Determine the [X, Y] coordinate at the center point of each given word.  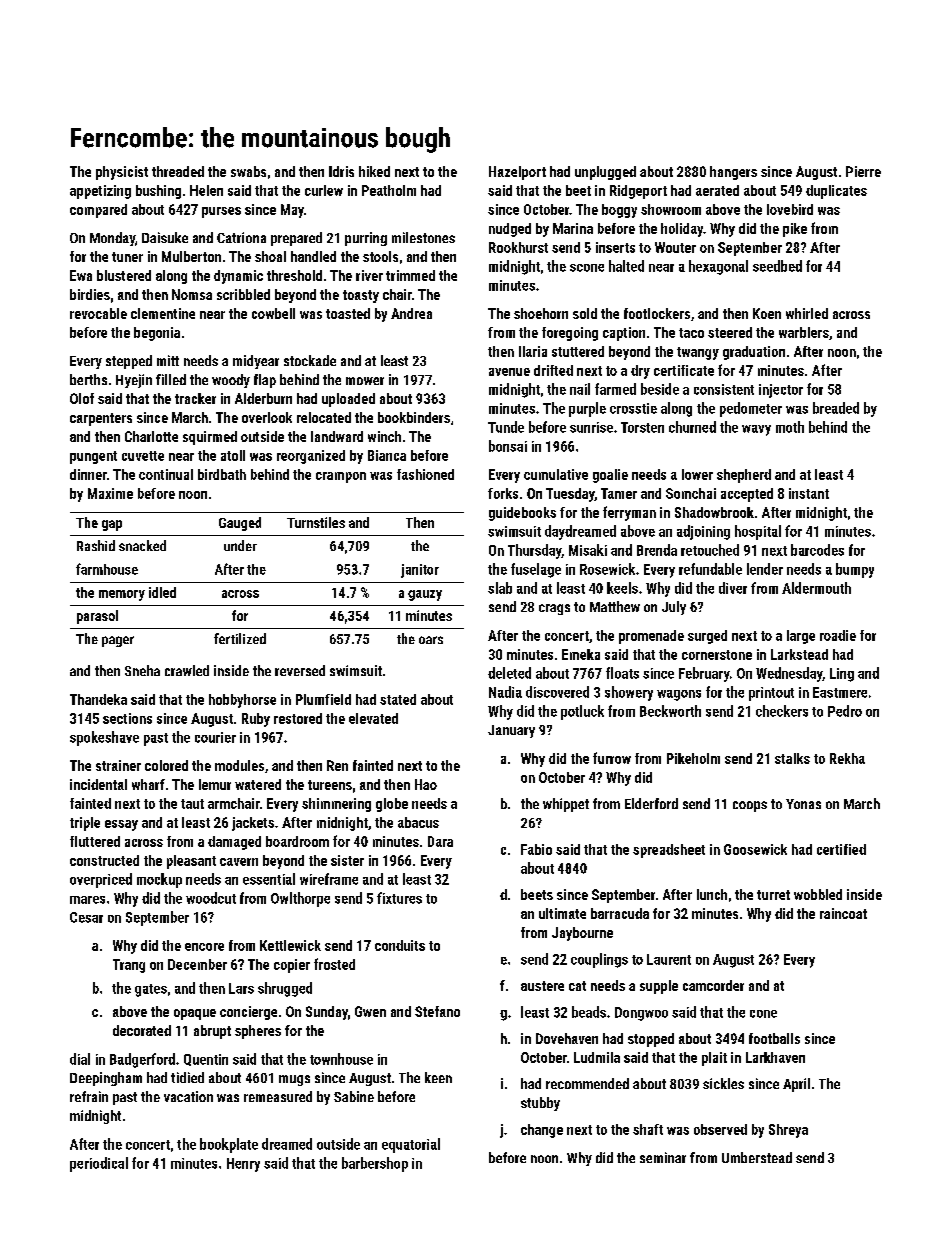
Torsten [642, 427]
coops [750, 806]
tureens [330, 785]
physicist [122, 173]
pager [118, 641]
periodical [99, 1164]
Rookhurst [518, 247]
